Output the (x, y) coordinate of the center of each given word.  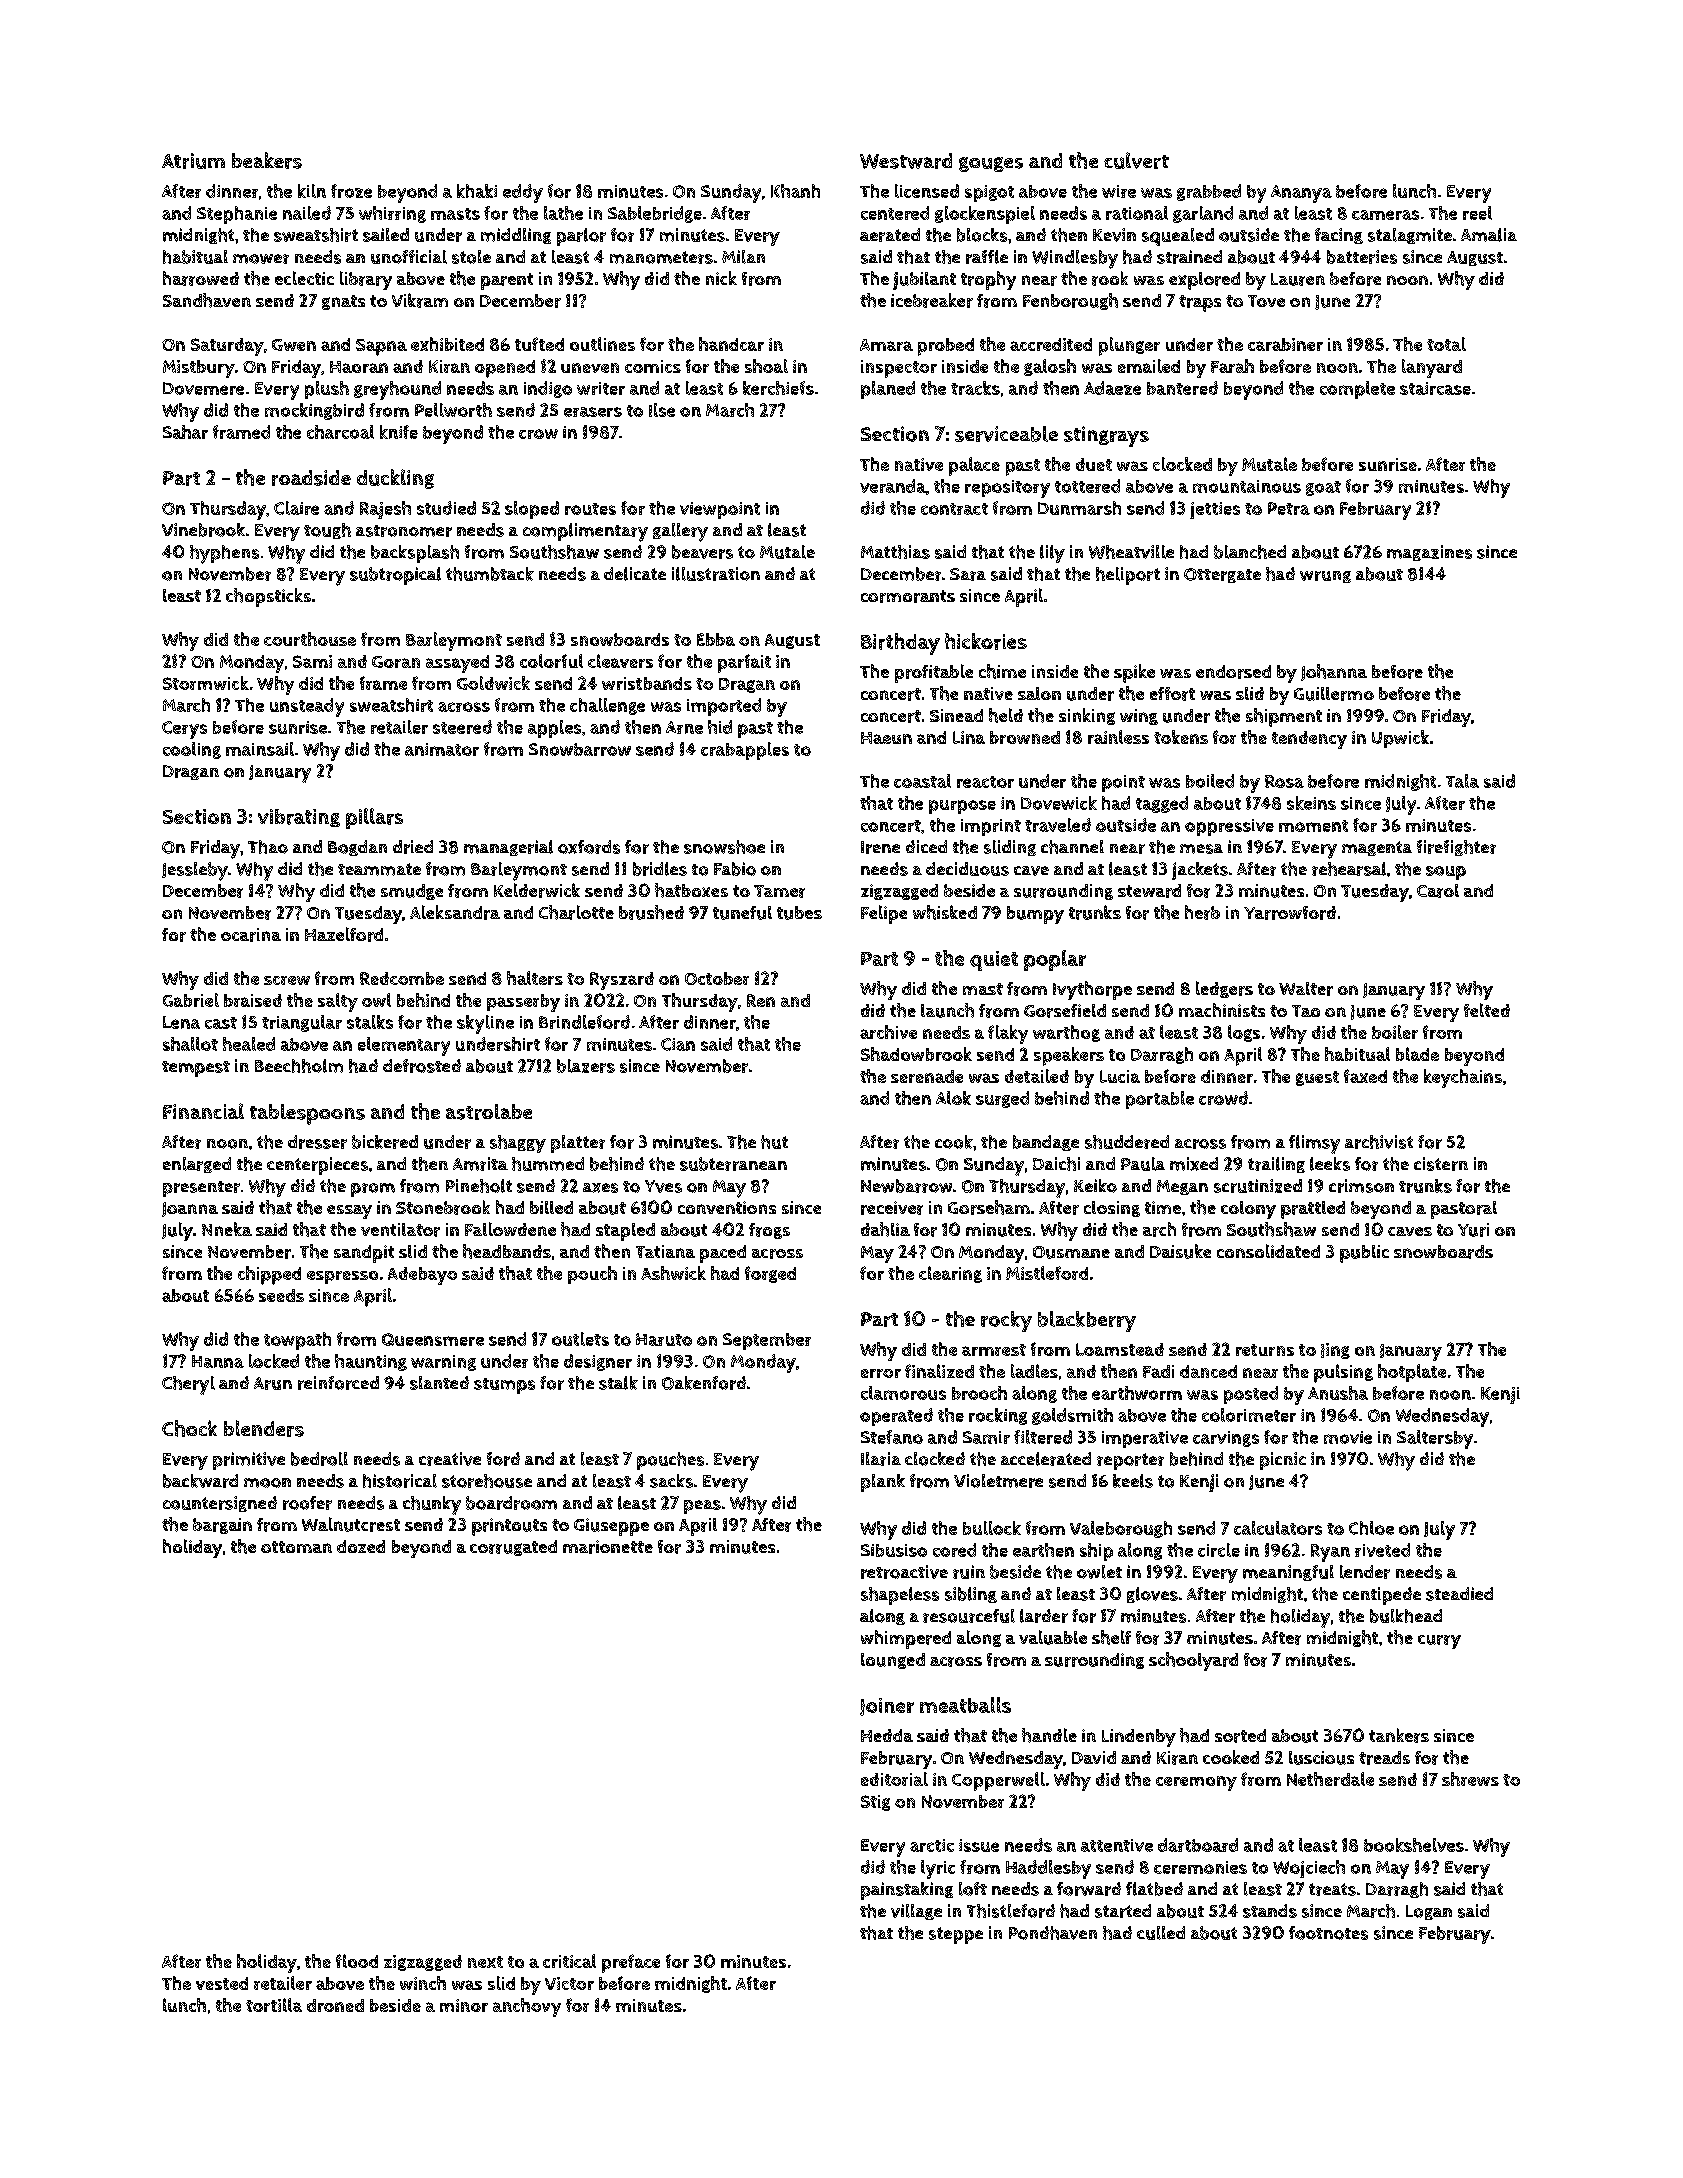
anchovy (527, 2007)
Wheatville (1131, 552)
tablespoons (307, 1114)
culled (1161, 1933)
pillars (374, 818)
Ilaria (881, 1459)
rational (1137, 213)
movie (1348, 1437)
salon (1039, 693)
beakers (267, 160)
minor (464, 2005)
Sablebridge (655, 214)
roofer (307, 1503)
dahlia (885, 1229)
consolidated (1268, 1251)
